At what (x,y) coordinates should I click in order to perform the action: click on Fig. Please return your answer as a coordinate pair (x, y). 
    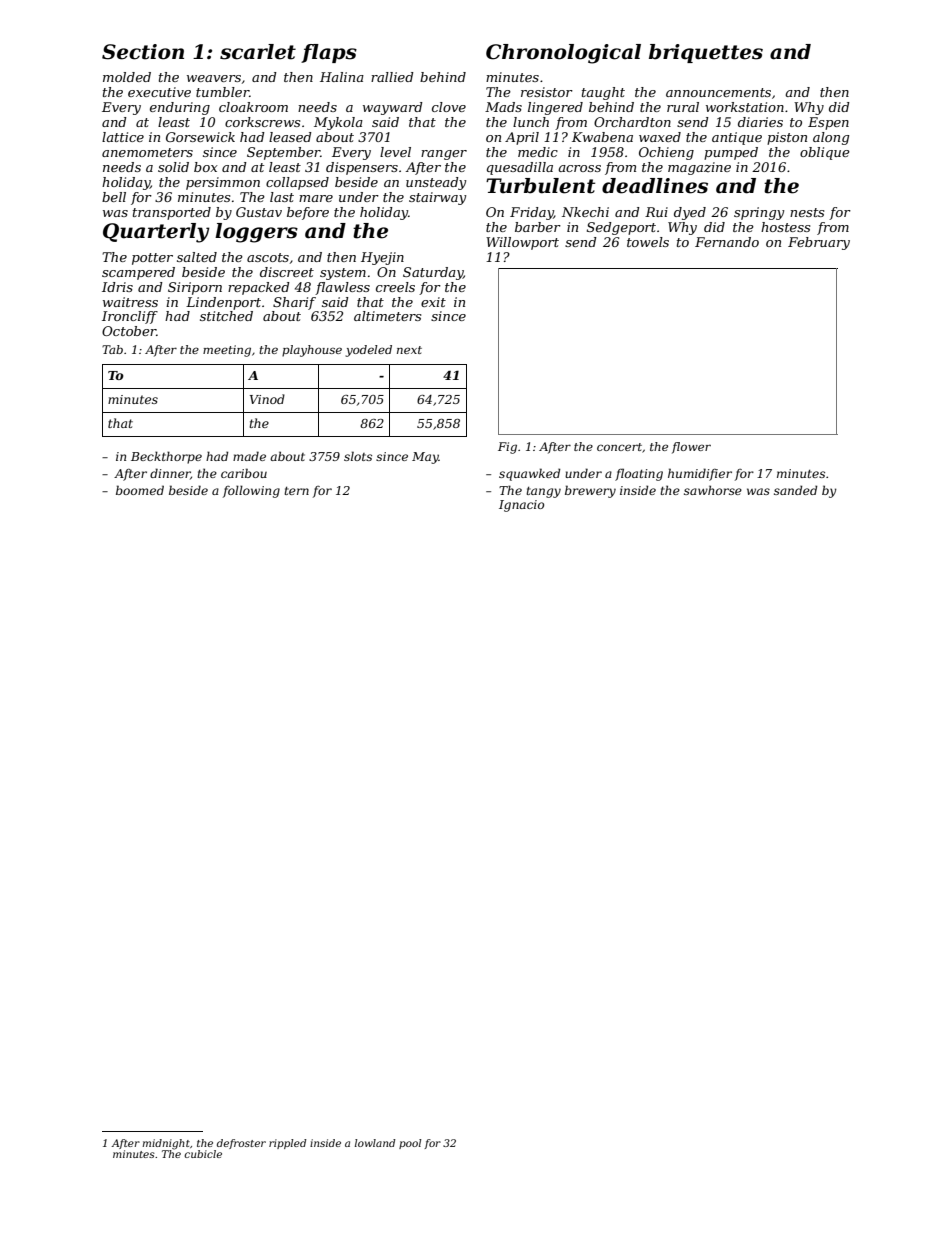
    Looking at the image, I should click on (507, 448).
